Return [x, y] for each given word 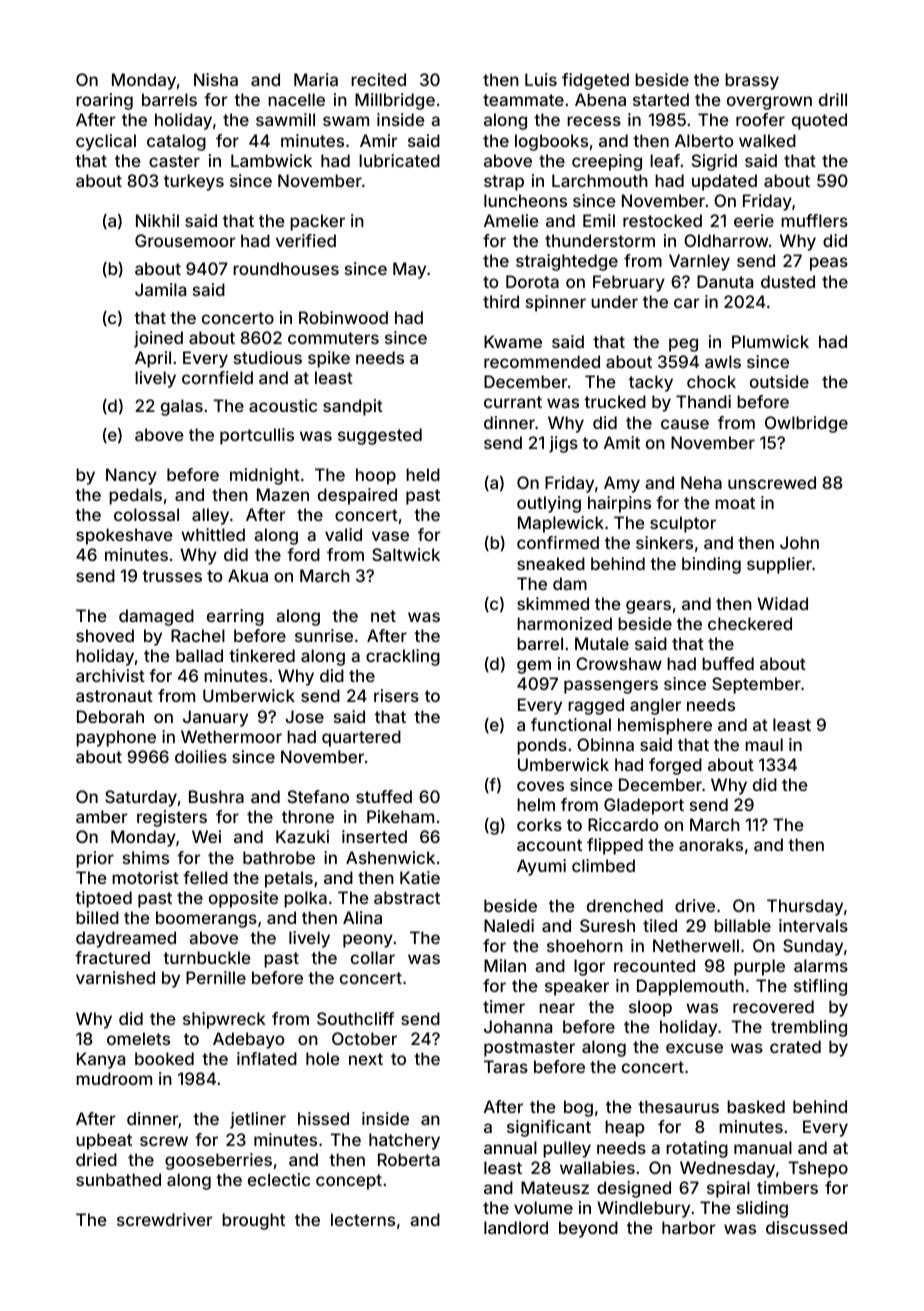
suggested [380, 436]
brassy [752, 81]
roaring [104, 101]
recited [378, 79]
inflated [267, 1058]
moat [735, 503]
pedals [135, 496]
